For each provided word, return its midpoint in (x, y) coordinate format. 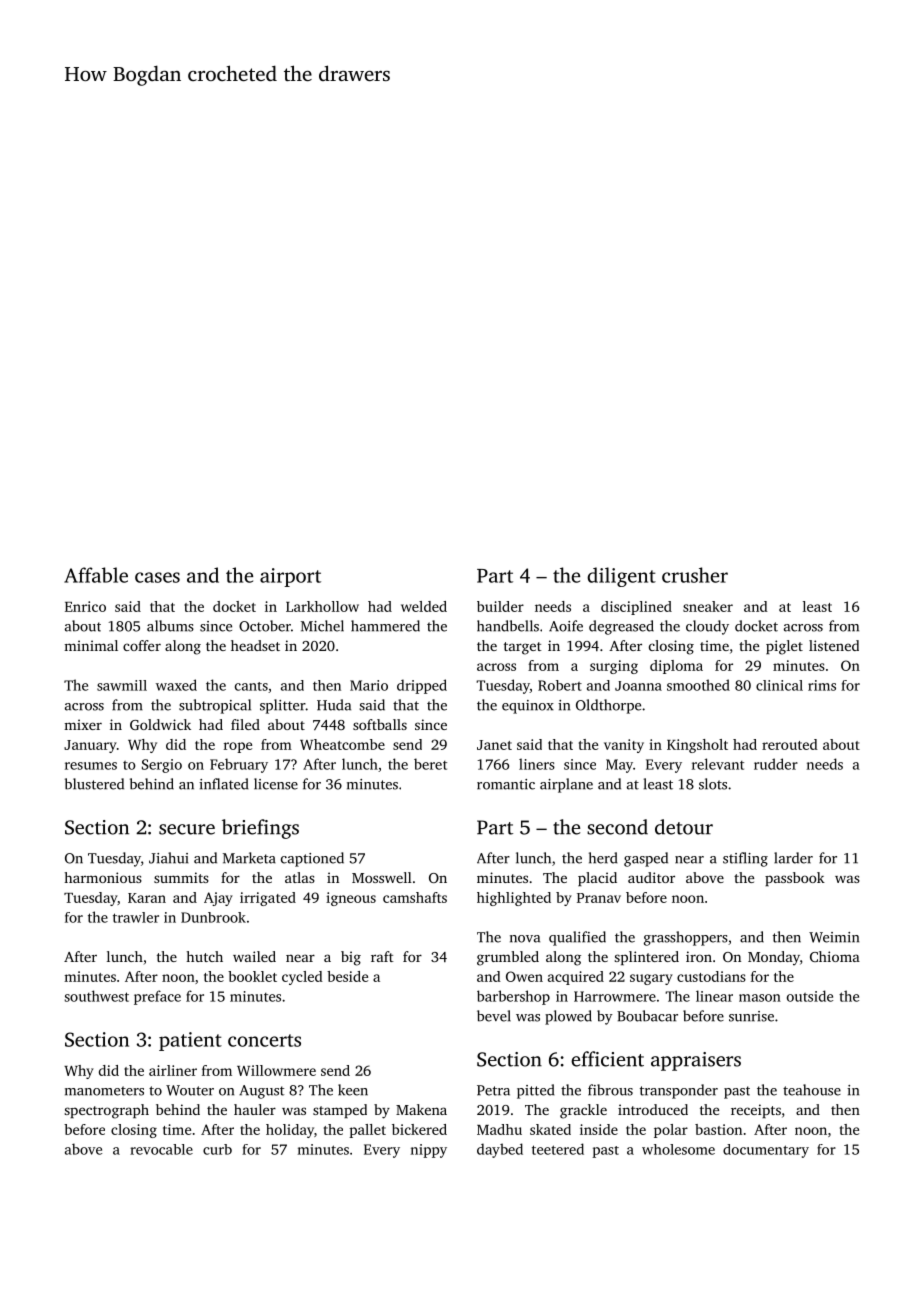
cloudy (707, 627)
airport (290, 577)
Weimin (834, 937)
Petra (493, 1090)
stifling (745, 859)
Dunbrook (213, 917)
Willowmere (276, 1070)
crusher (695, 575)
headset (255, 645)
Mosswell (382, 877)
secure (187, 829)
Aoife (566, 626)
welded (424, 606)
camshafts (415, 897)
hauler (255, 1109)
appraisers (696, 1061)
